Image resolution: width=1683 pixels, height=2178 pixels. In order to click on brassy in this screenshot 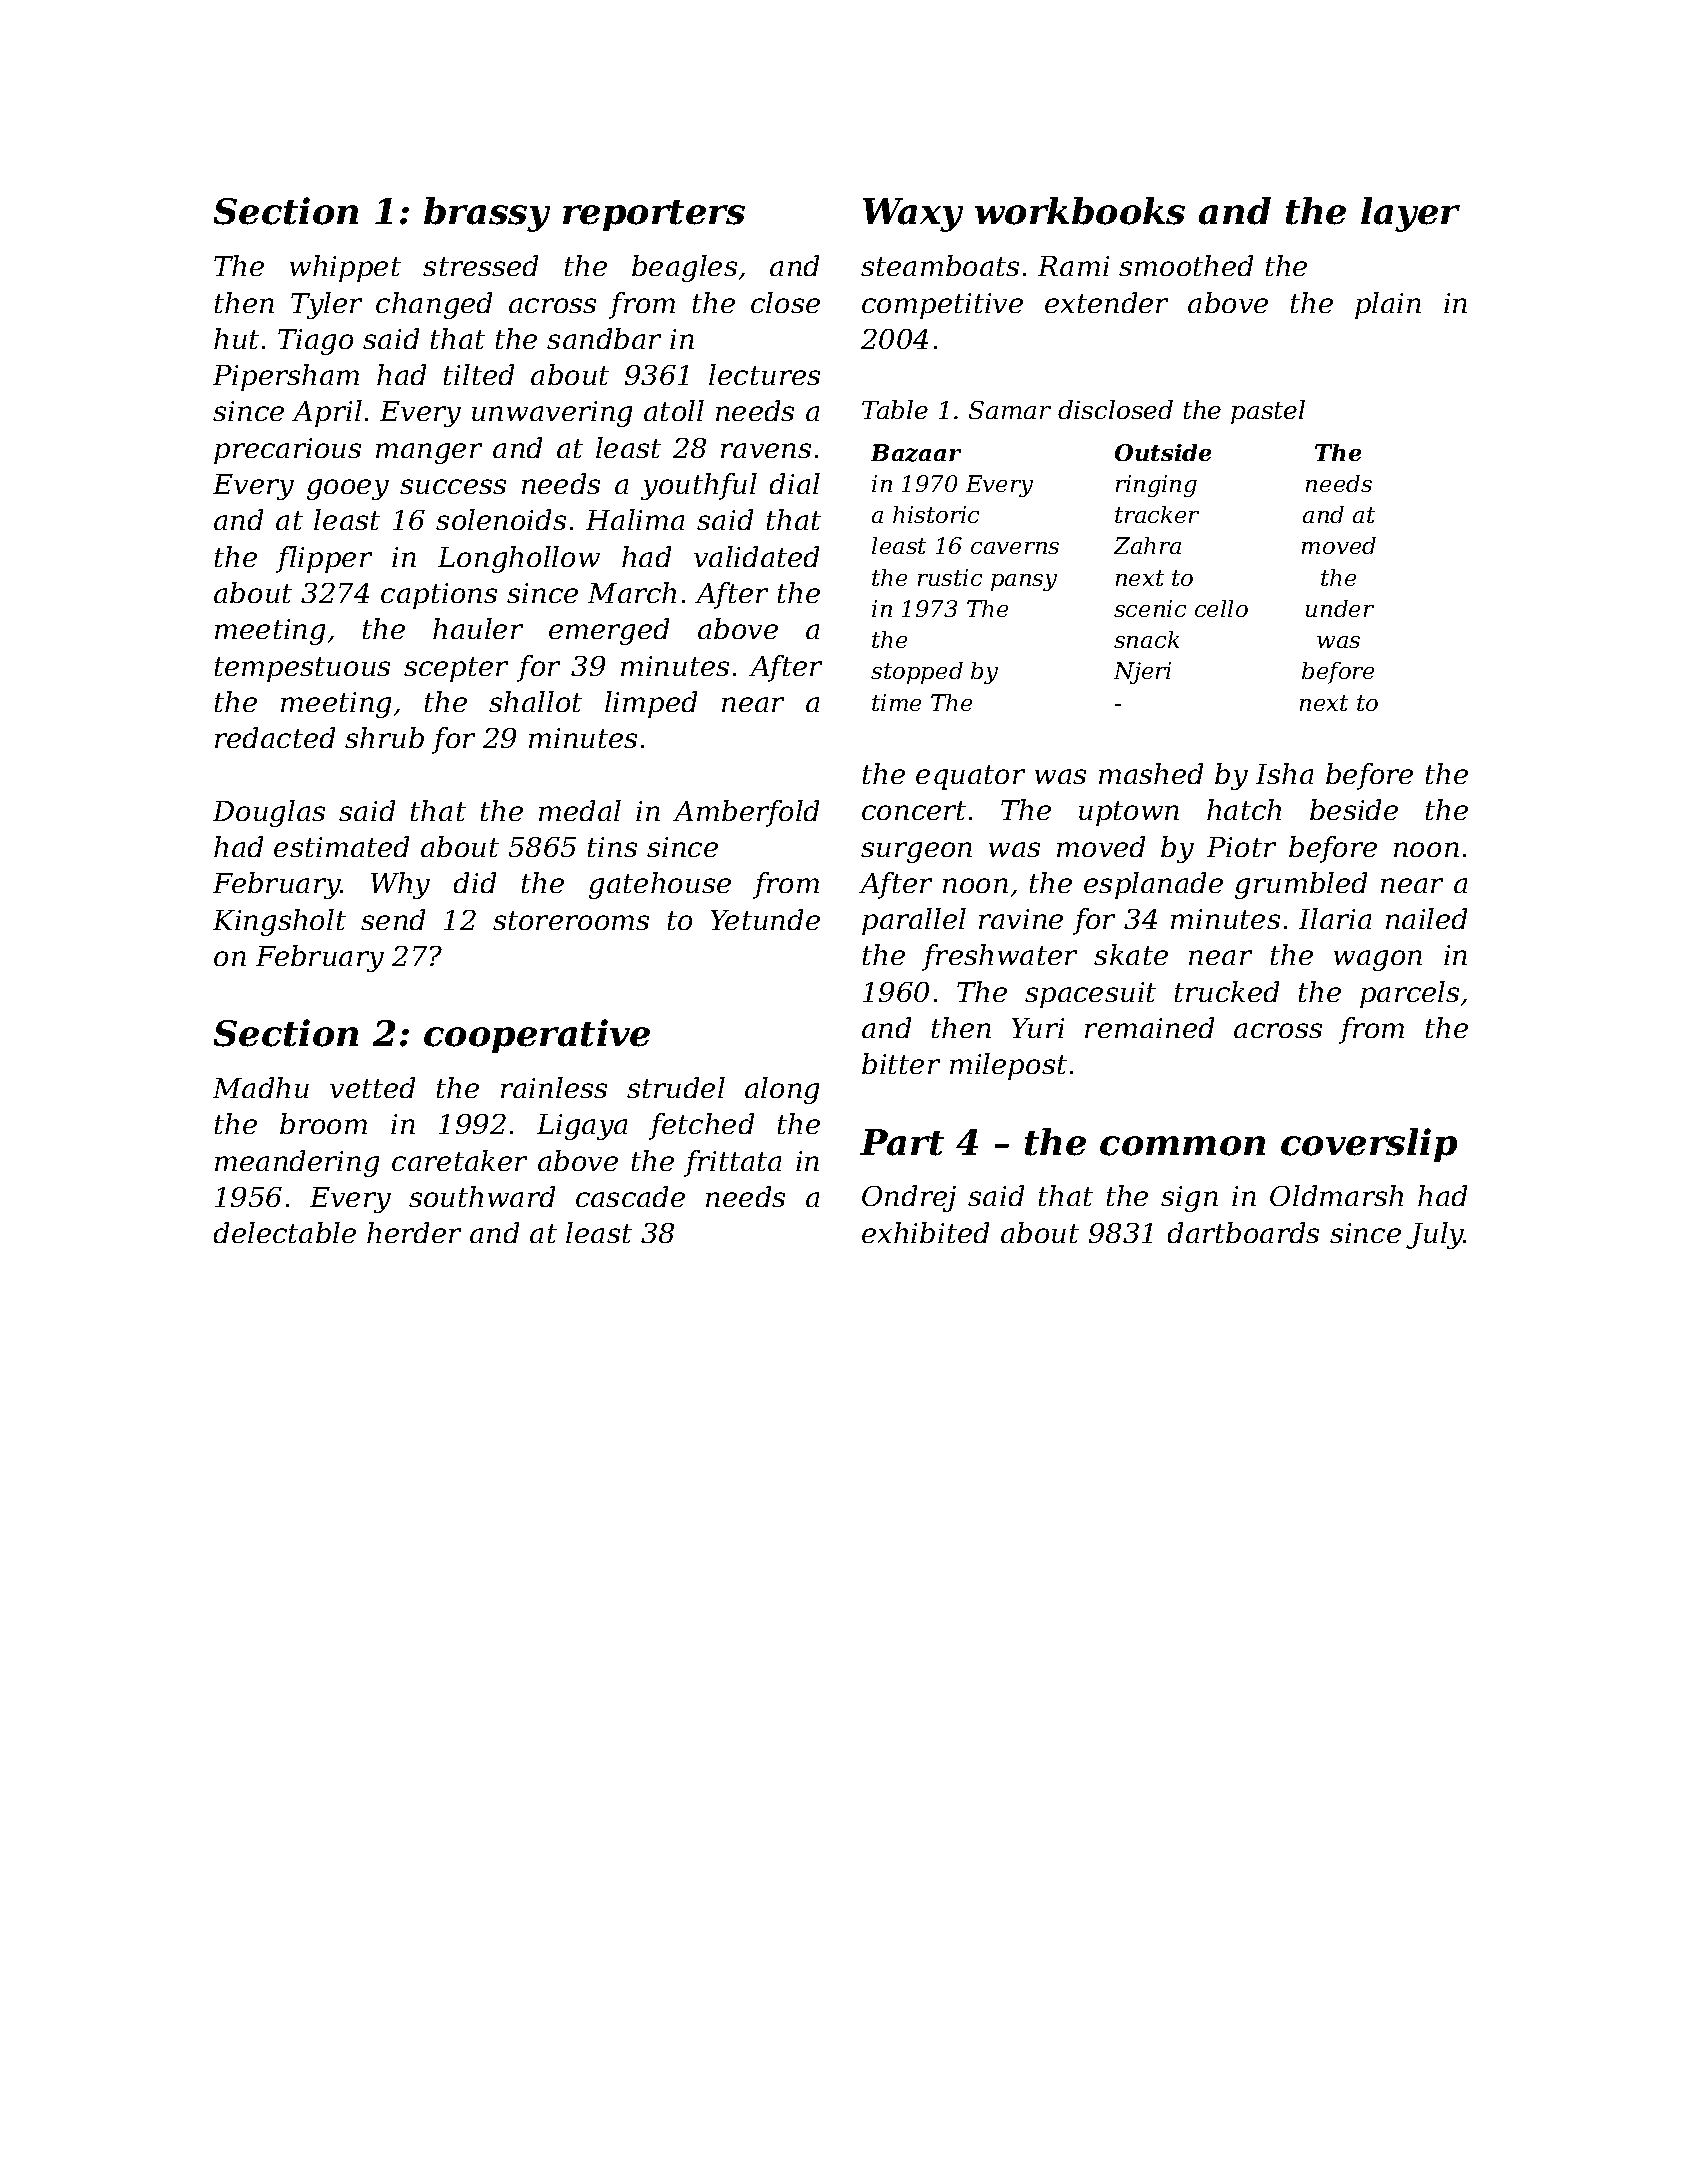, I will do `click(487, 214)`.
